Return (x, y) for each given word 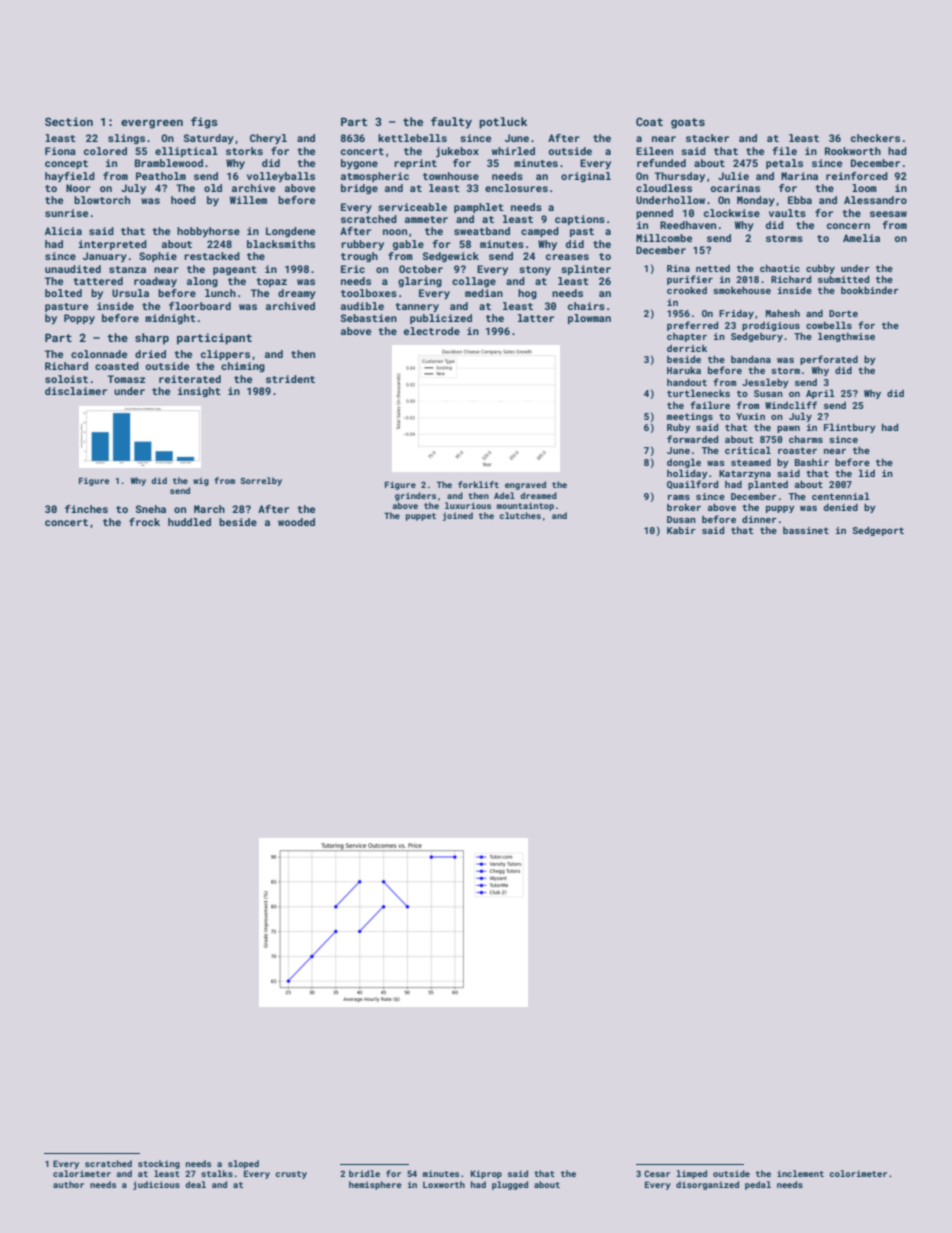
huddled (189, 522)
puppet (421, 517)
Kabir (681, 530)
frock (144, 522)
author (68, 1184)
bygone (359, 164)
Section (69, 121)
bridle (364, 1173)
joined (458, 516)
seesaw (888, 214)
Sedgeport (878, 531)
